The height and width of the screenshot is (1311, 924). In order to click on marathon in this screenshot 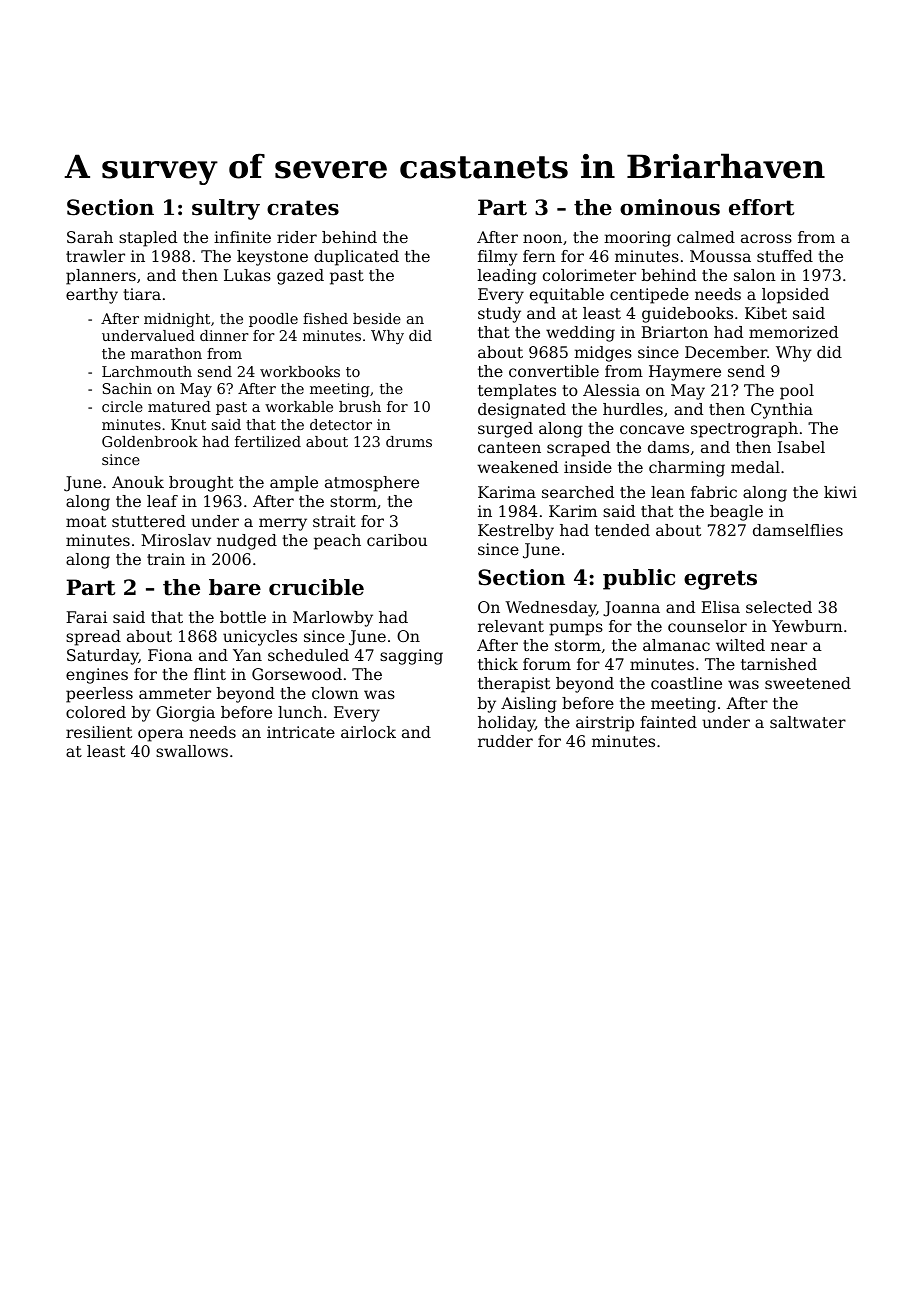, I will do `click(166, 353)`.
